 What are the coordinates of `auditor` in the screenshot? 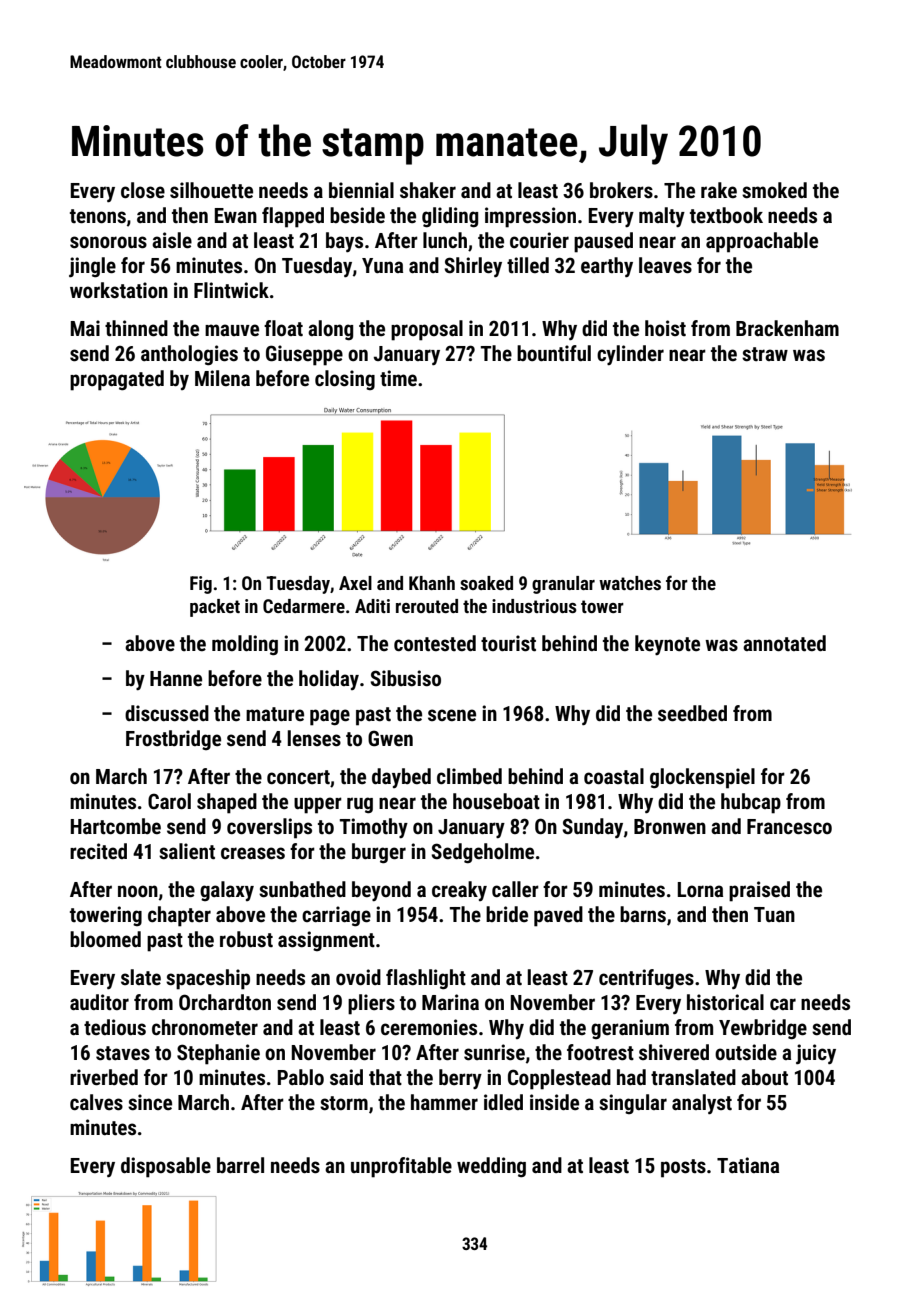 It's located at (99, 1002).
